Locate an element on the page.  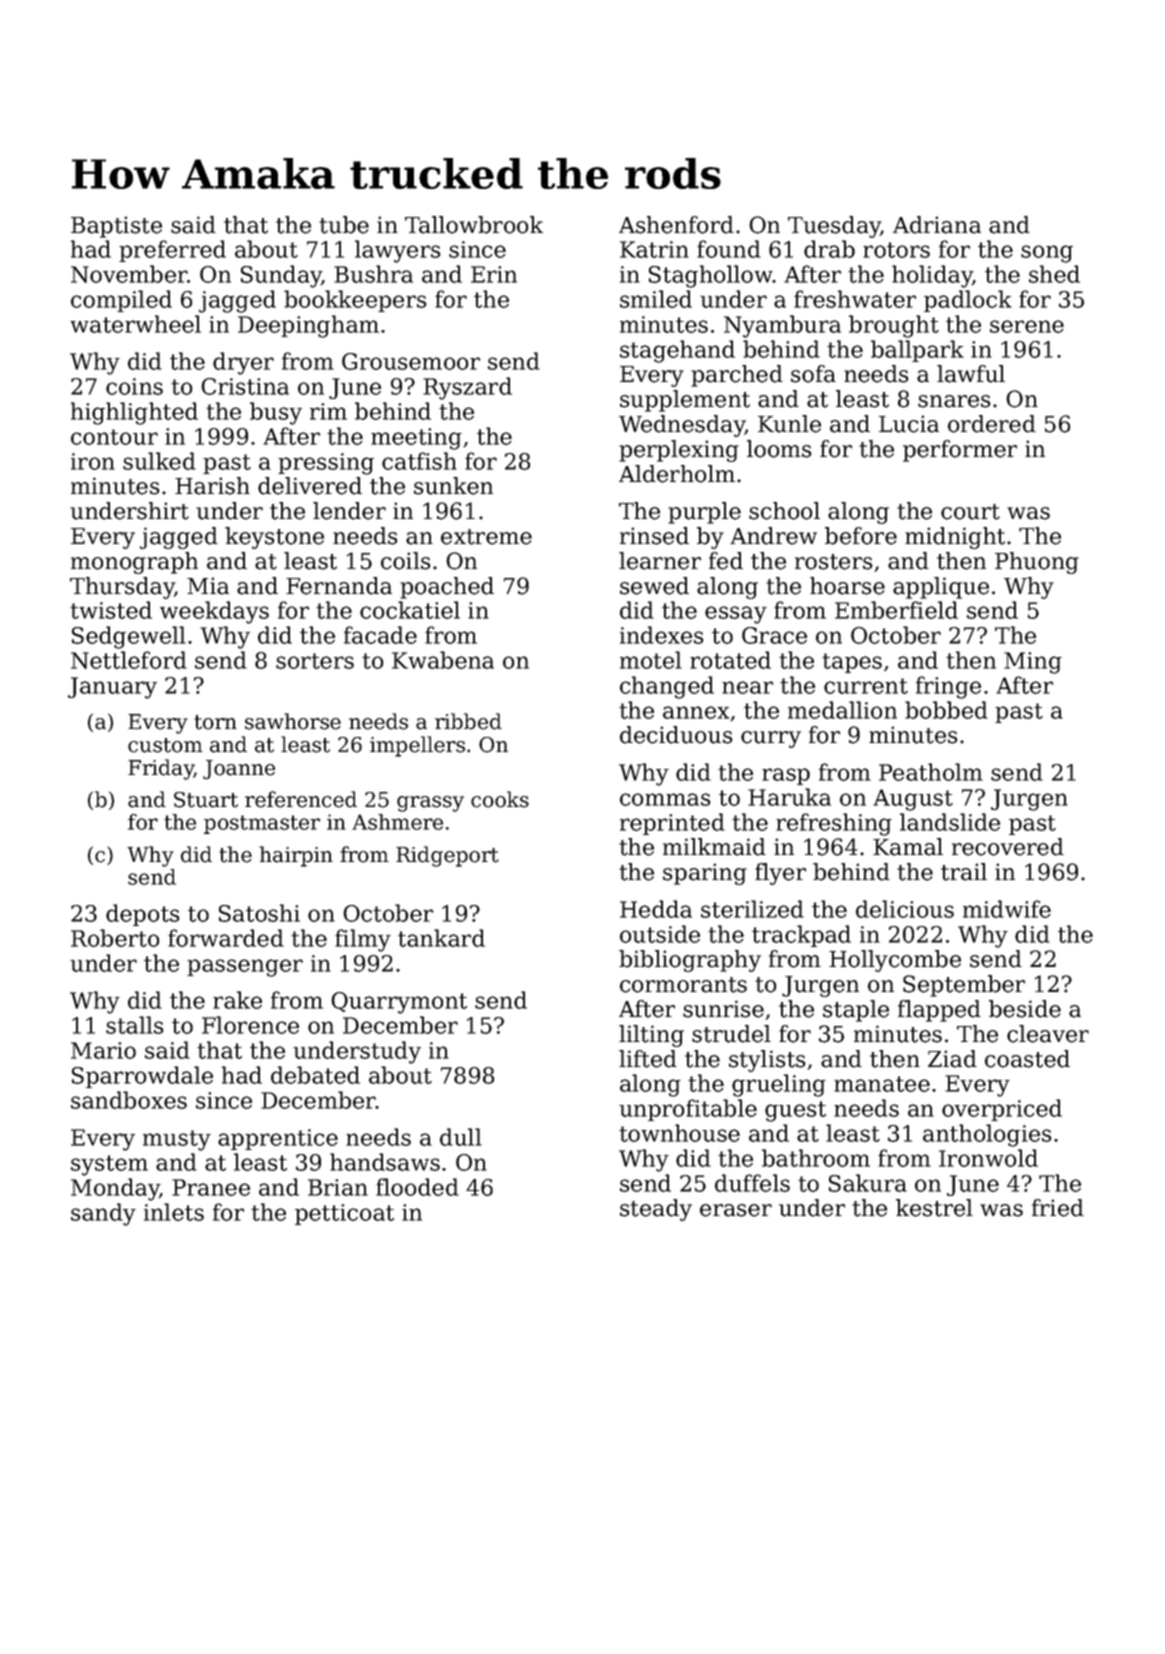
Adriana is located at coordinates (937, 225).
